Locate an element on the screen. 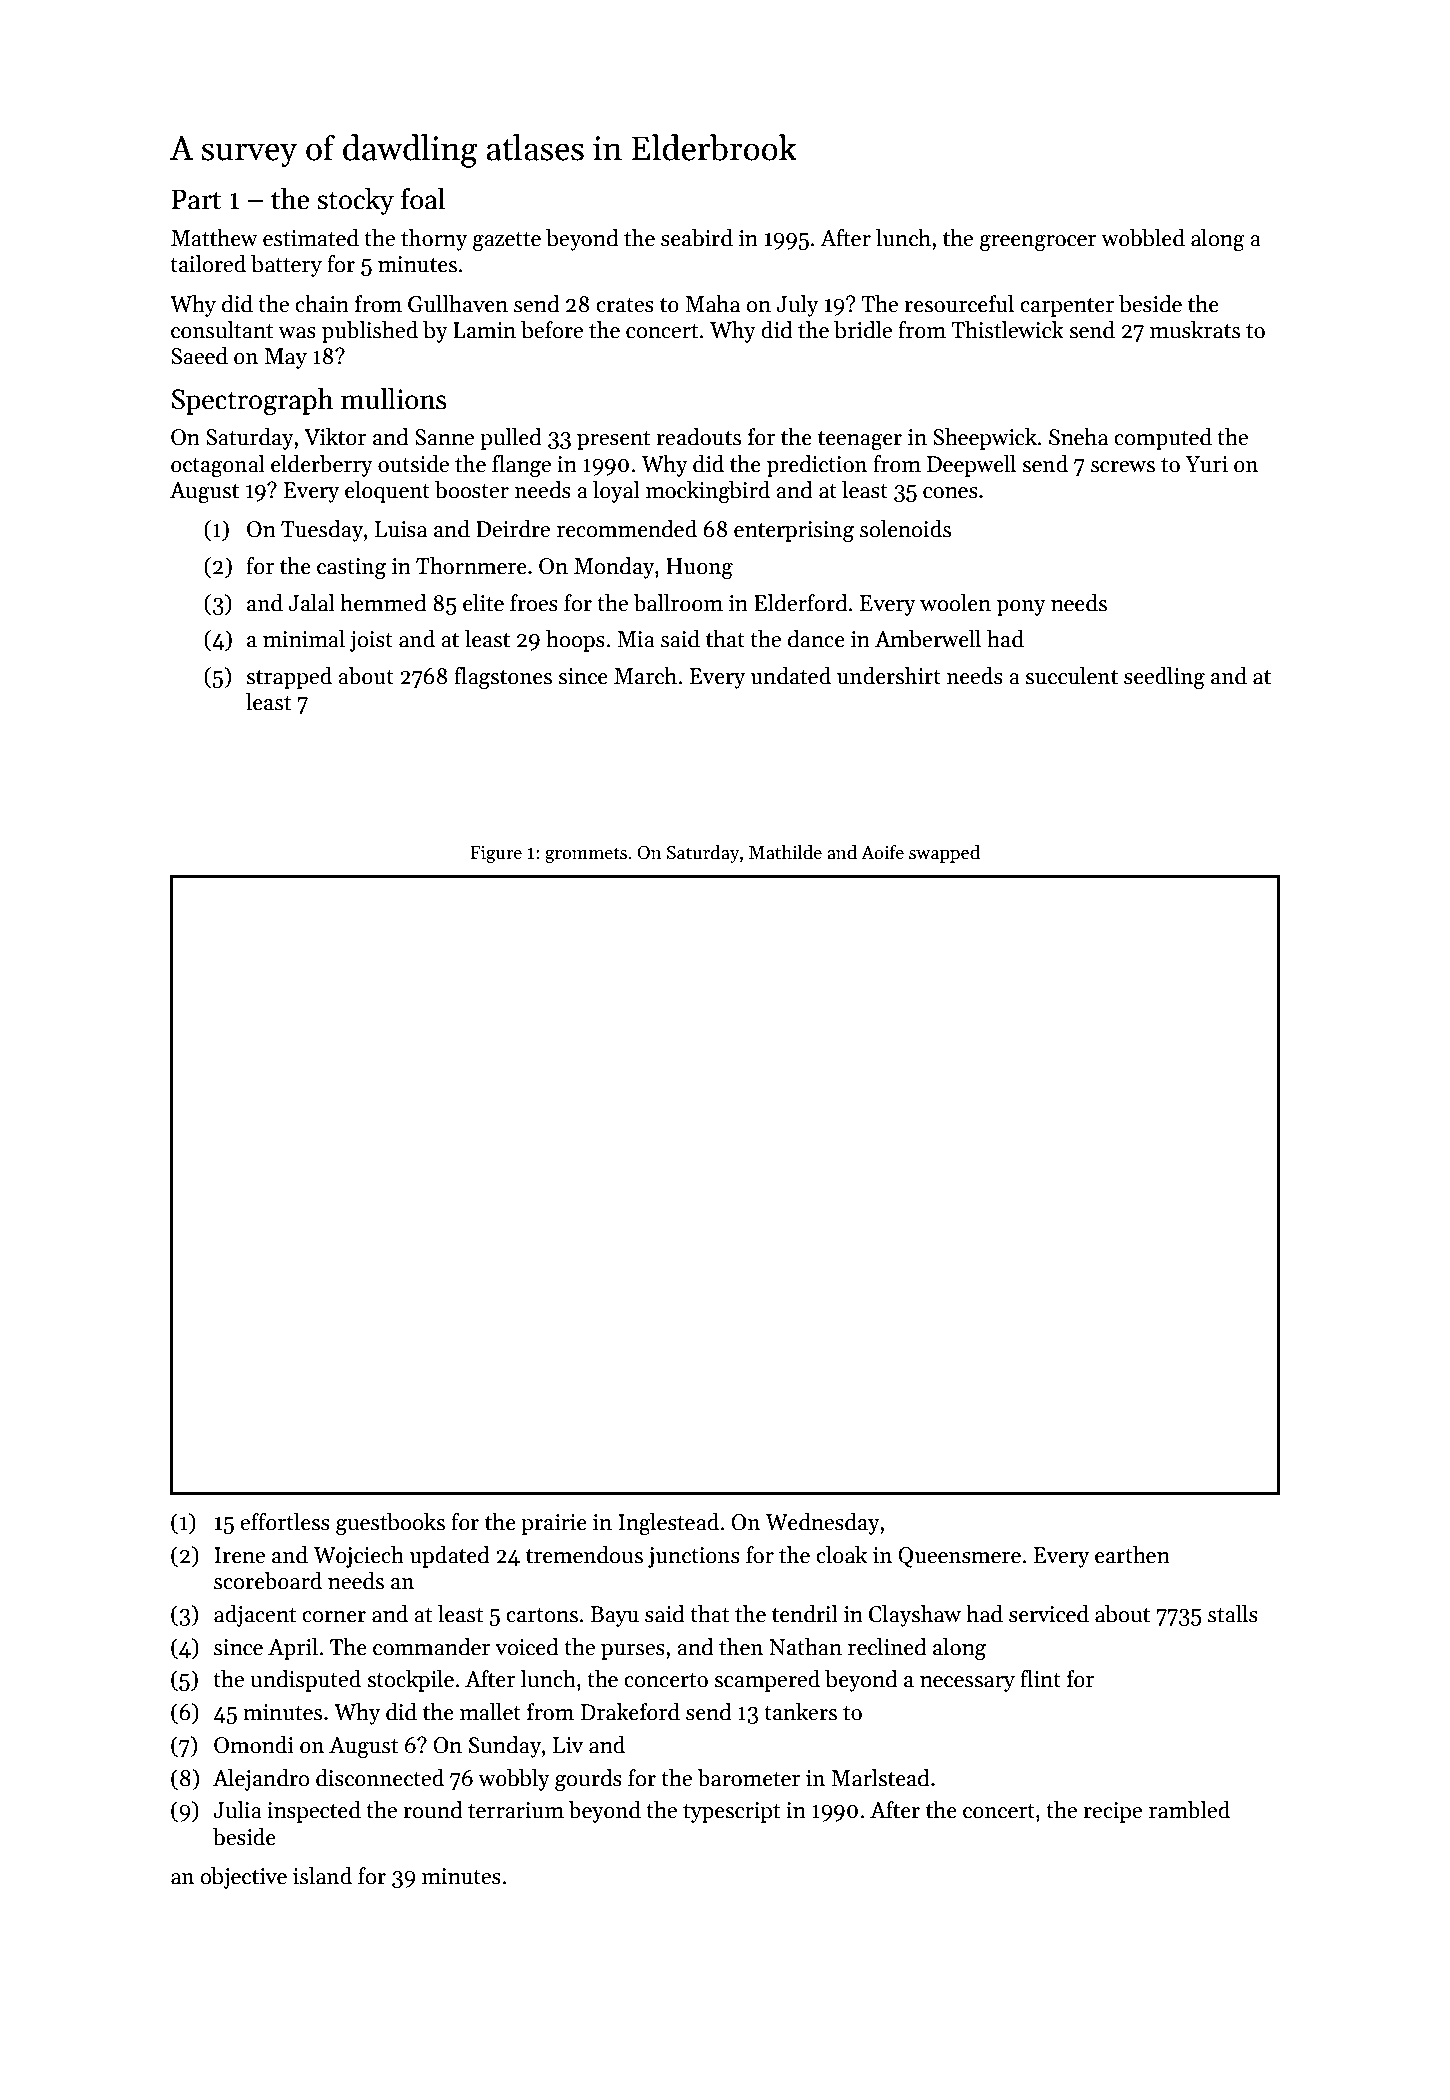  grommets is located at coordinates (586, 855).
